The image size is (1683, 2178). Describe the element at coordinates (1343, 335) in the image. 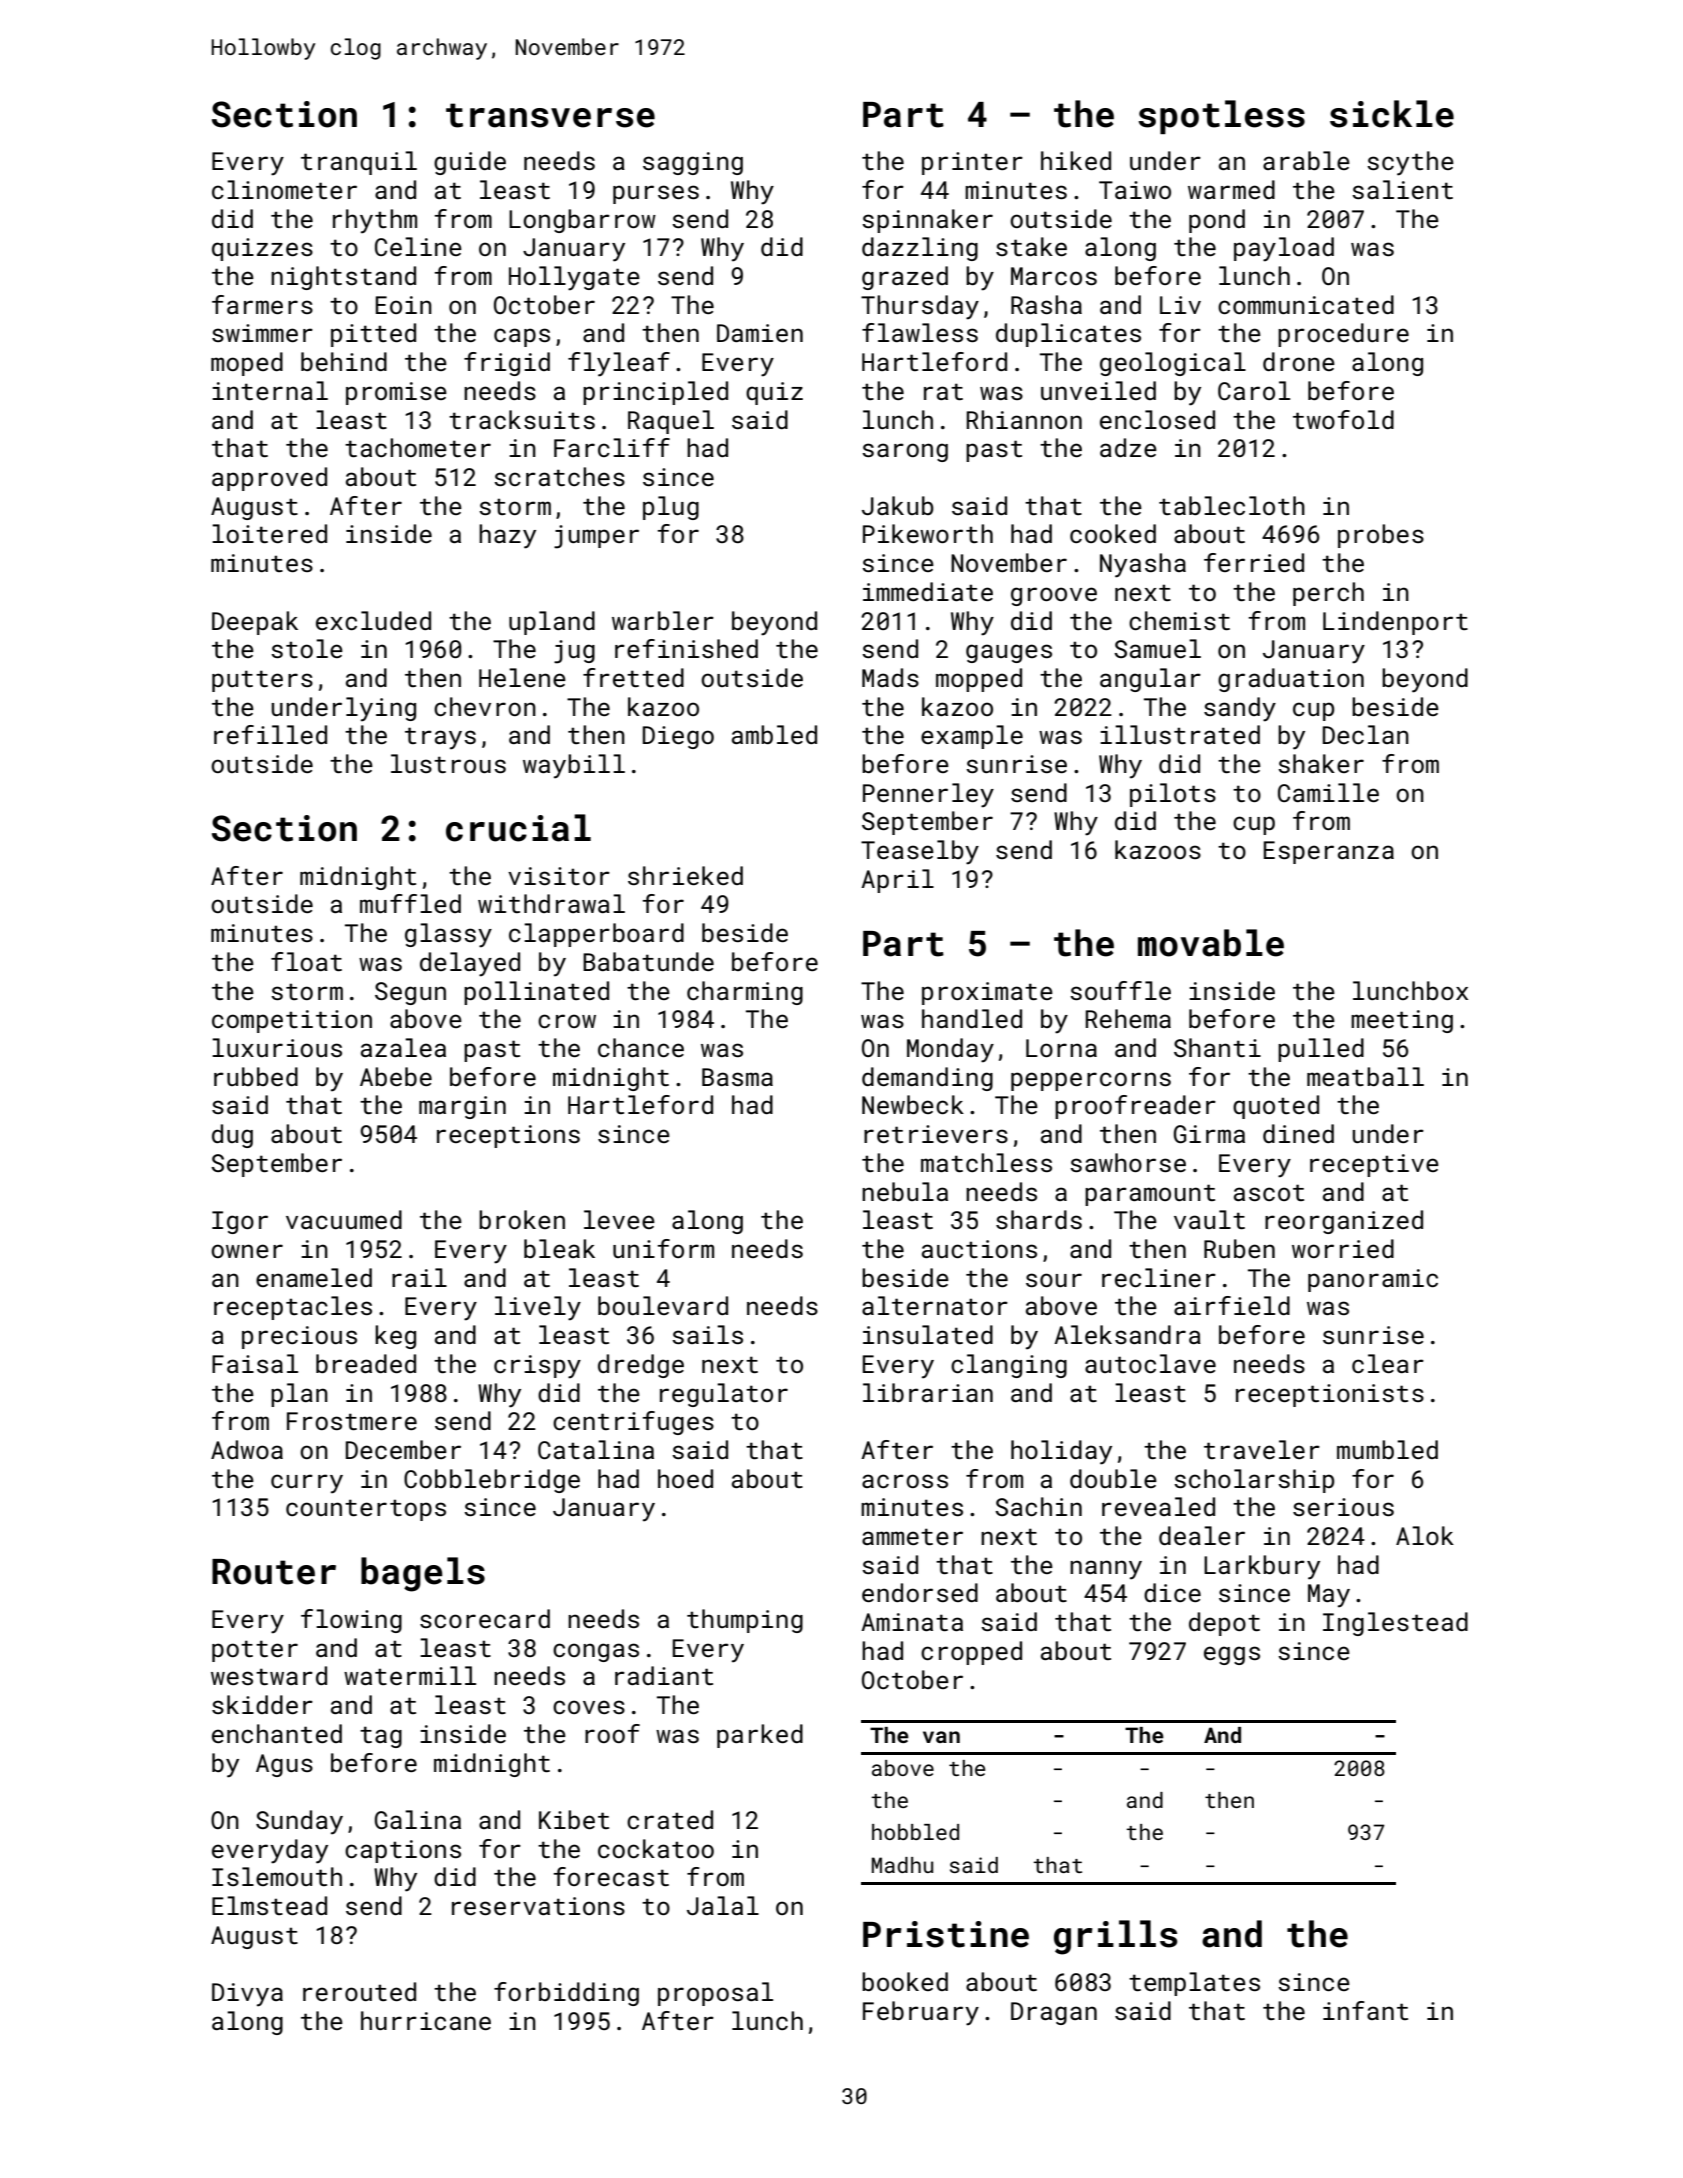

I see `procedure` at that location.
